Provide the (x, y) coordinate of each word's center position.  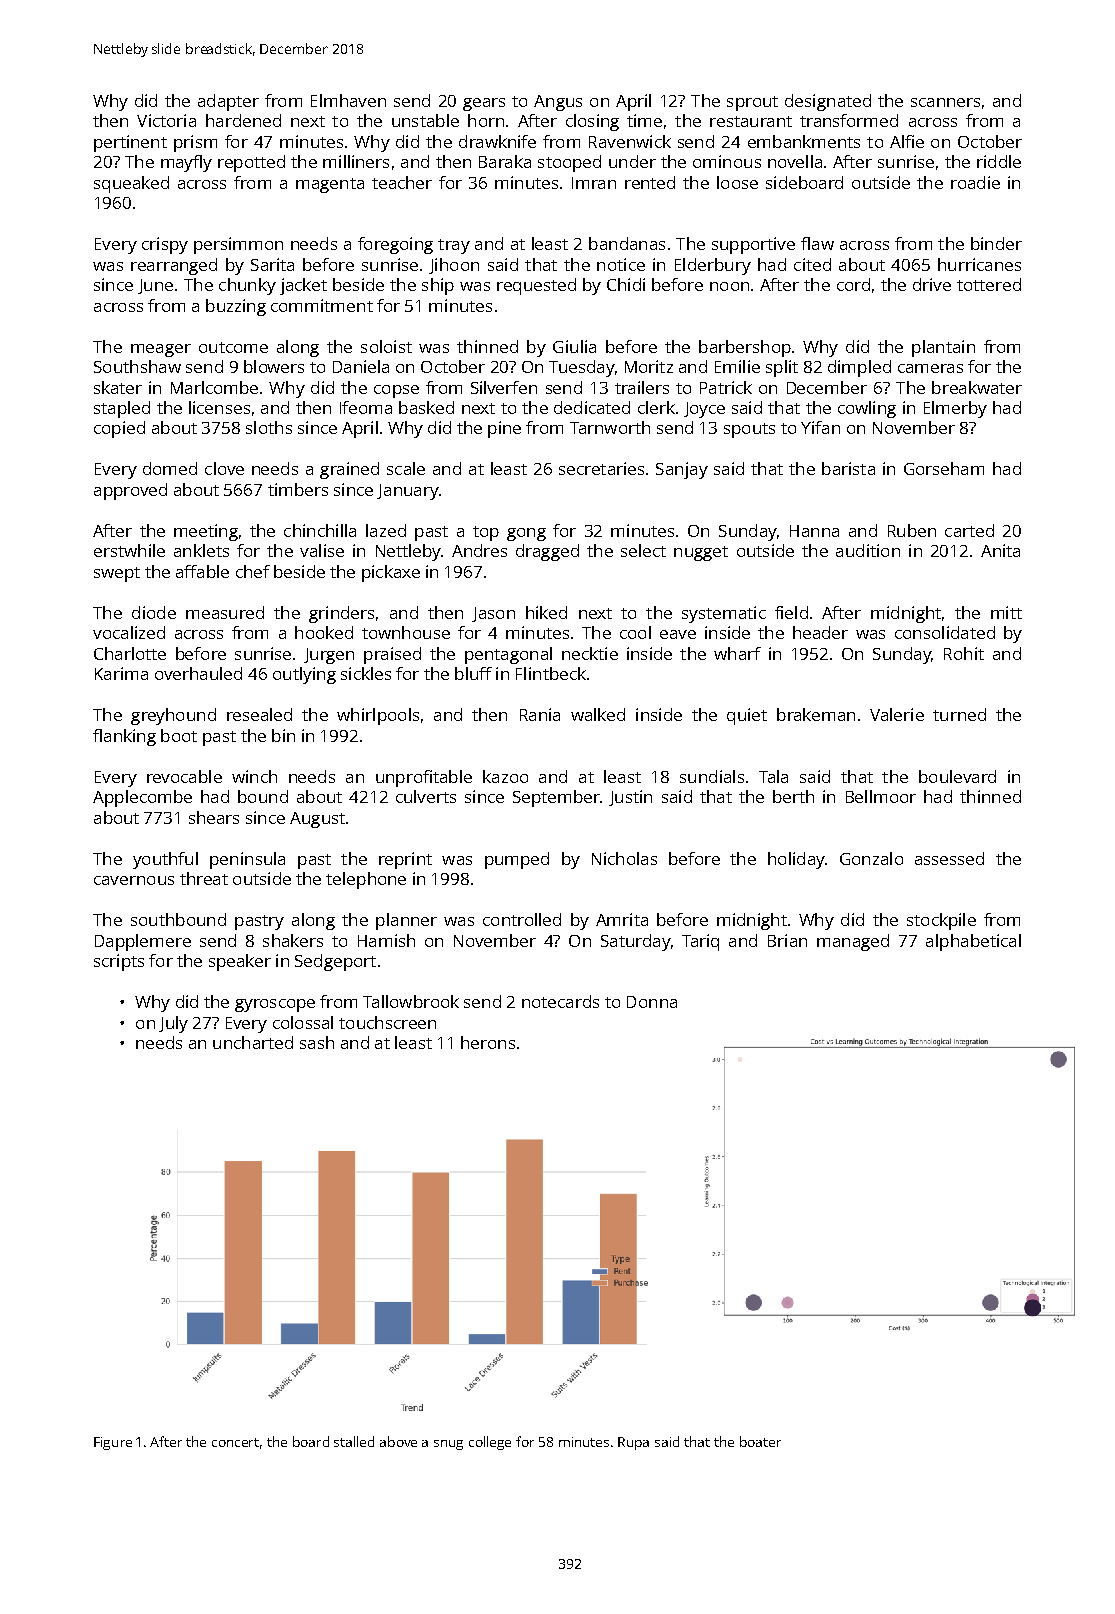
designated (828, 102)
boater (760, 1441)
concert (235, 1442)
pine (504, 429)
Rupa (633, 1443)
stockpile (941, 921)
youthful (165, 860)
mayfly (186, 163)
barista (848, 468)
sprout (752, 103)
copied (119, 429)
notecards (560, 1001)
